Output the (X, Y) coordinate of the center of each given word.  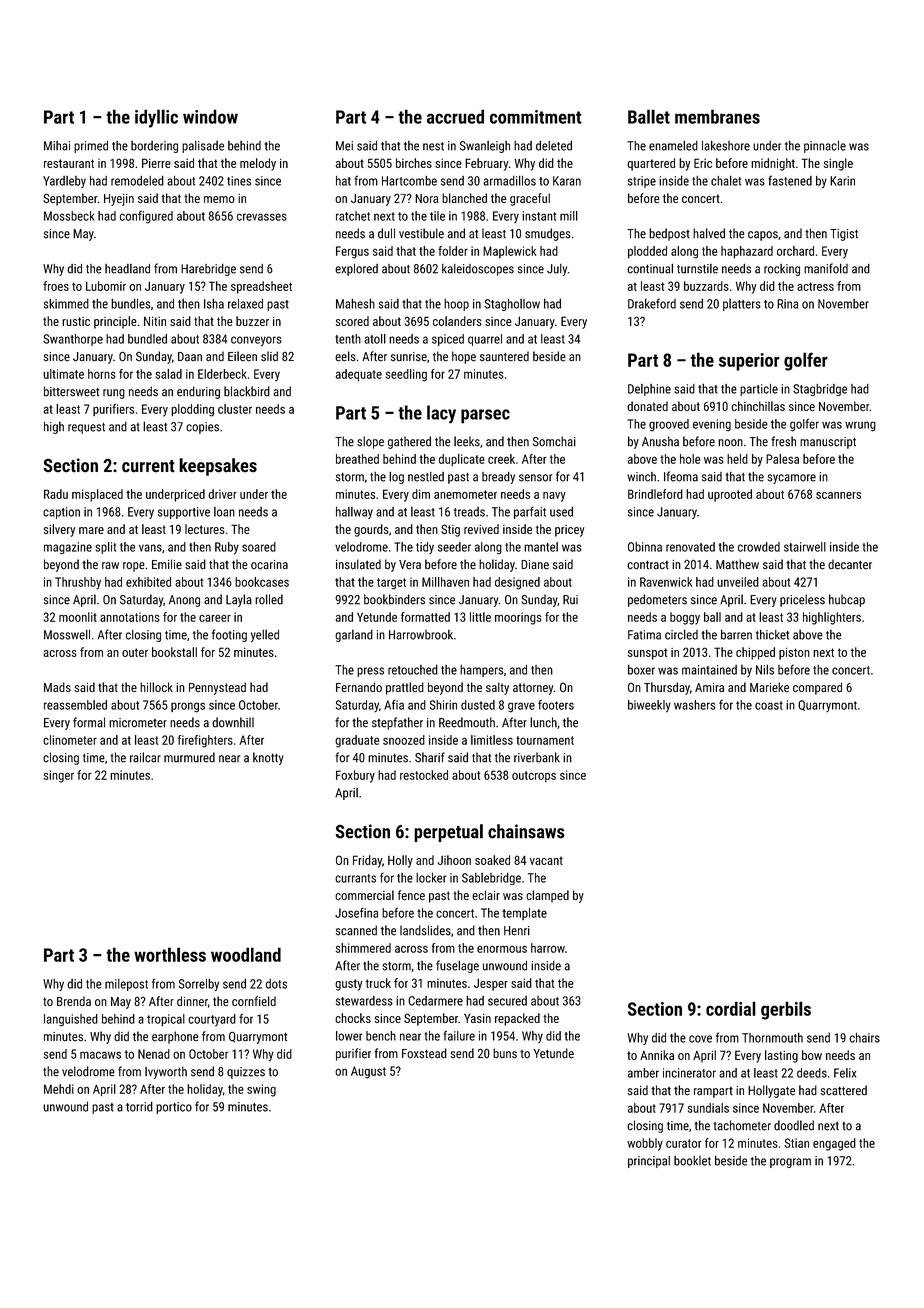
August (368, 1072)
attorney (533, 689)
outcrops (534, 776)
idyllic (156, 118)
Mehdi (59, 1089)
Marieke (769, 687)
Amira (709, 687)
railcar (145, 757)
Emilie (167, 564)
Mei (344, 146)
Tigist (844, 235)
